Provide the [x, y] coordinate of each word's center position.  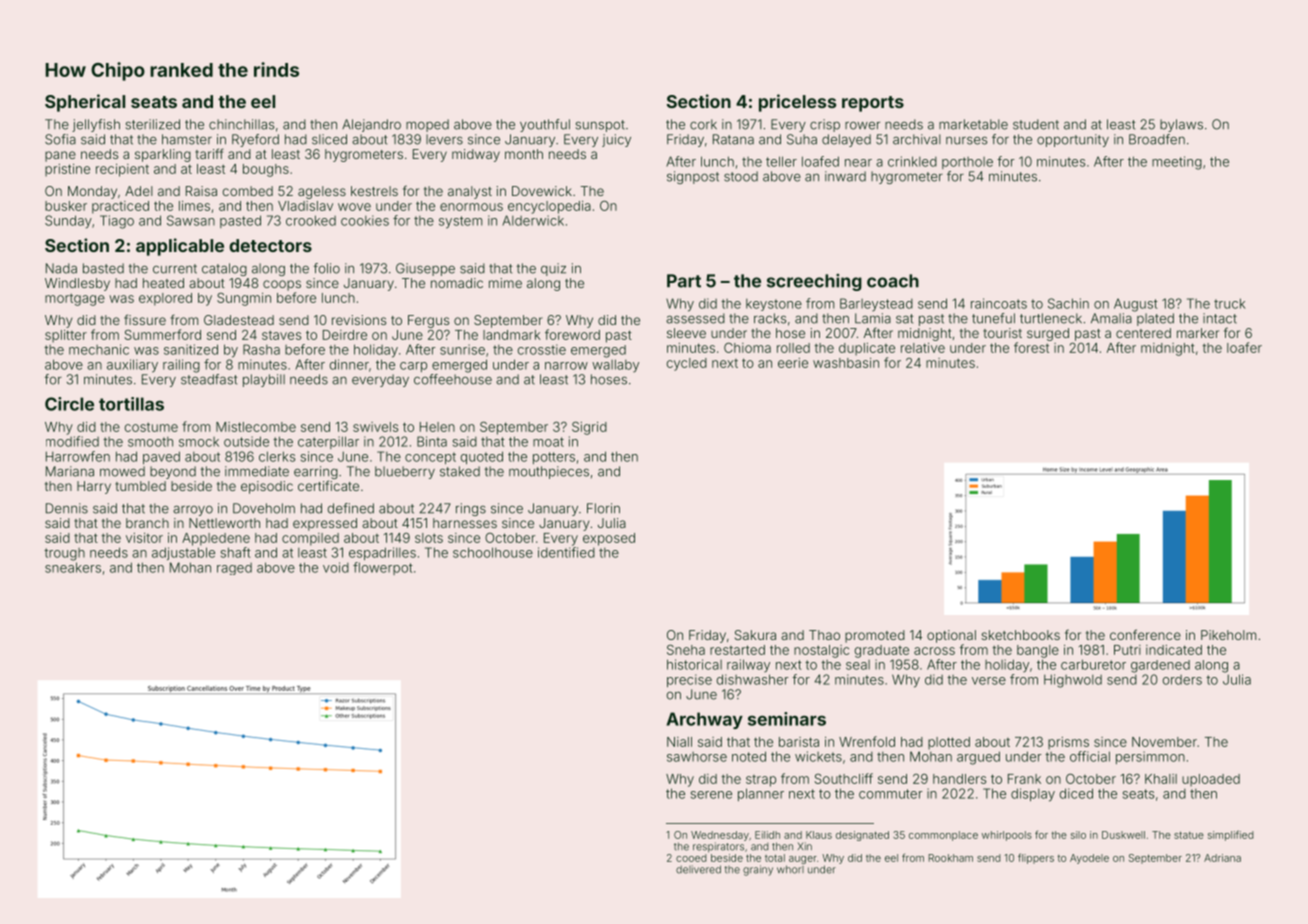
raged [234, 569]
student [1036, 124]
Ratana [733, 139]
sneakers [73, 567]
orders [1182, 680]
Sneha [686, 649]
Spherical [85, 103]
